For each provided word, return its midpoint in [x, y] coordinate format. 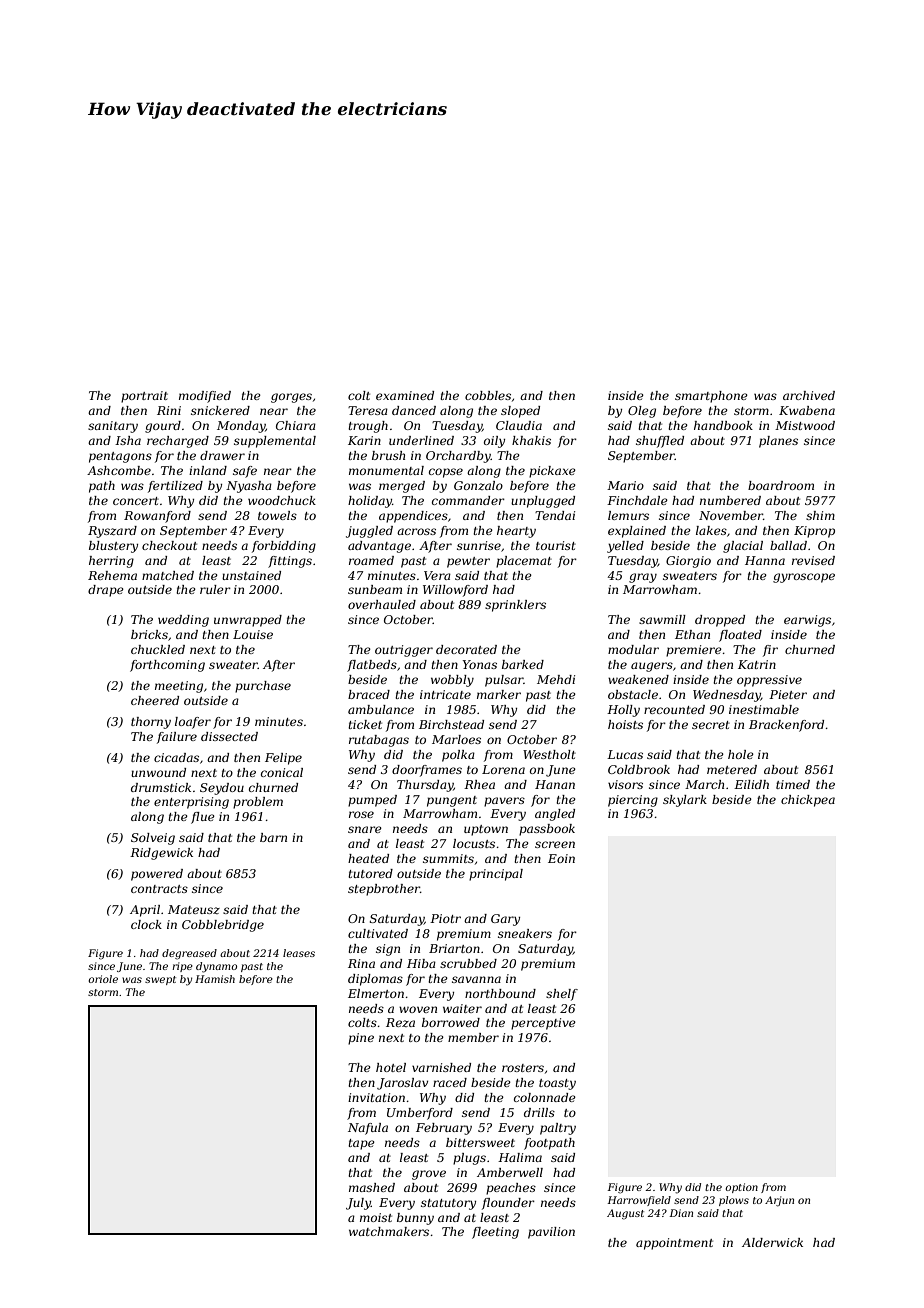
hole [741, 754]
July [358, 1204]
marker [499, 694]
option [741, 1188]
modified [205, 397]
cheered [155, 700]
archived [809, 395]
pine [361, 1039]
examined [405, 395]
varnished [441, 1067]
